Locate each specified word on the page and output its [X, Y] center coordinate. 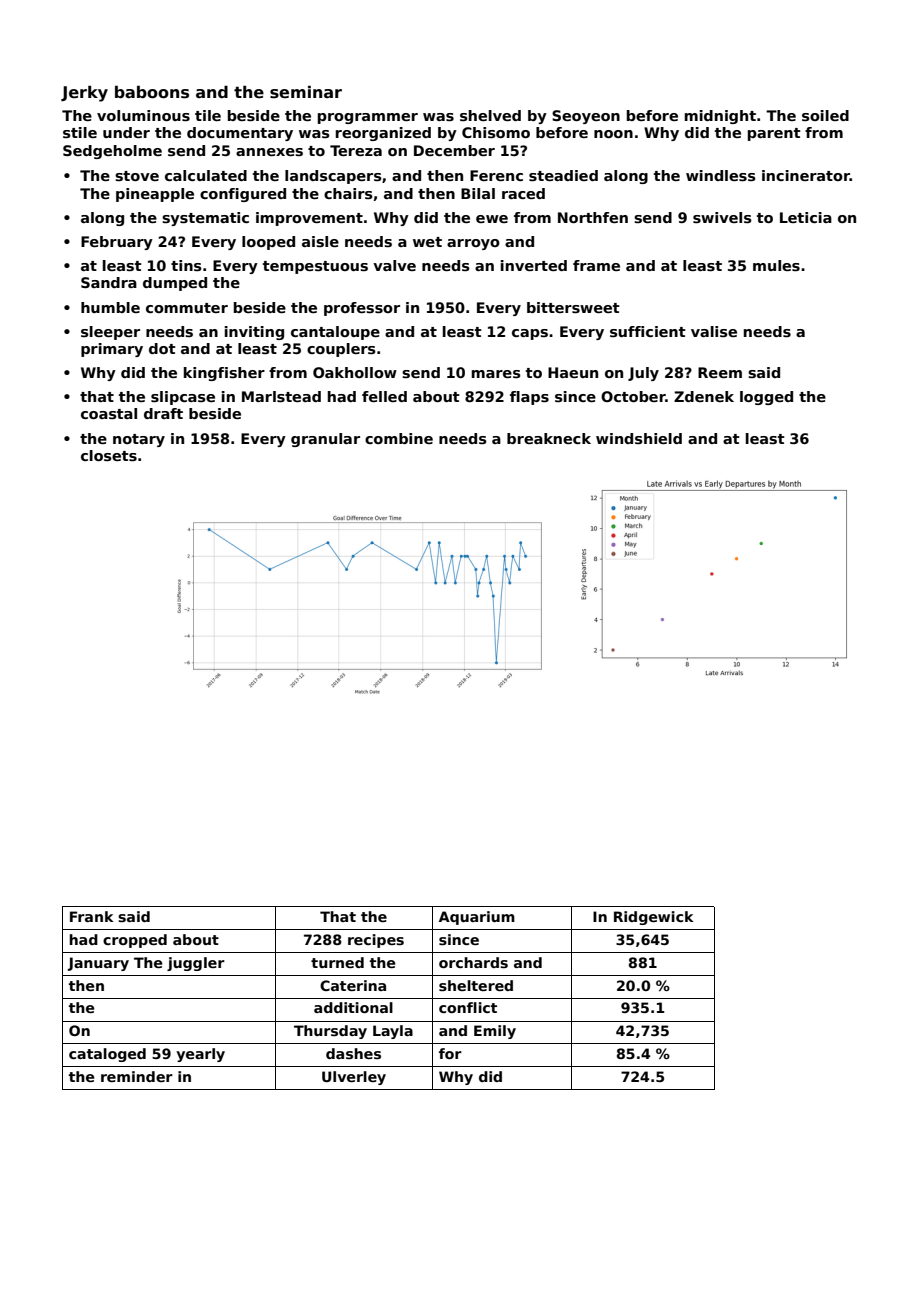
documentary [240, 134]
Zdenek [704, 396]
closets [109, 455]
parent [774, 134]
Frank [92, 916]
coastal [109, 413]
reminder [137, 1076]
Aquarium [477, 918]
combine [399, 438]
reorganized [383, 134]
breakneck [549, 438]
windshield [639, 438]
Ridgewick [654, 918]
